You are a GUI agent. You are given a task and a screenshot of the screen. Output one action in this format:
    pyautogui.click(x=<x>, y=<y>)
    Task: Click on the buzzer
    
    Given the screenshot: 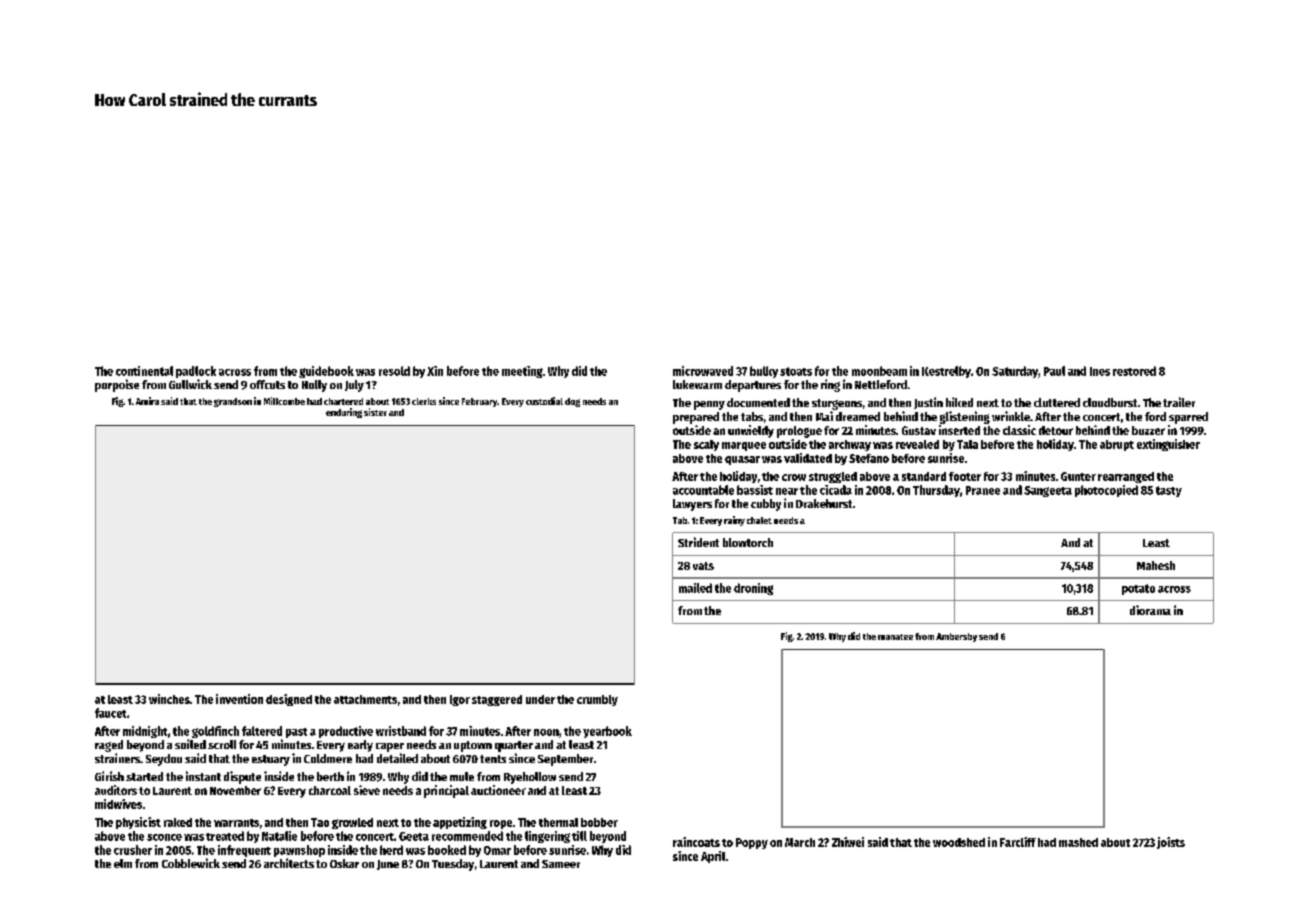 What is the action you would take?
    pyautogui.click(x=1148, y=430)
